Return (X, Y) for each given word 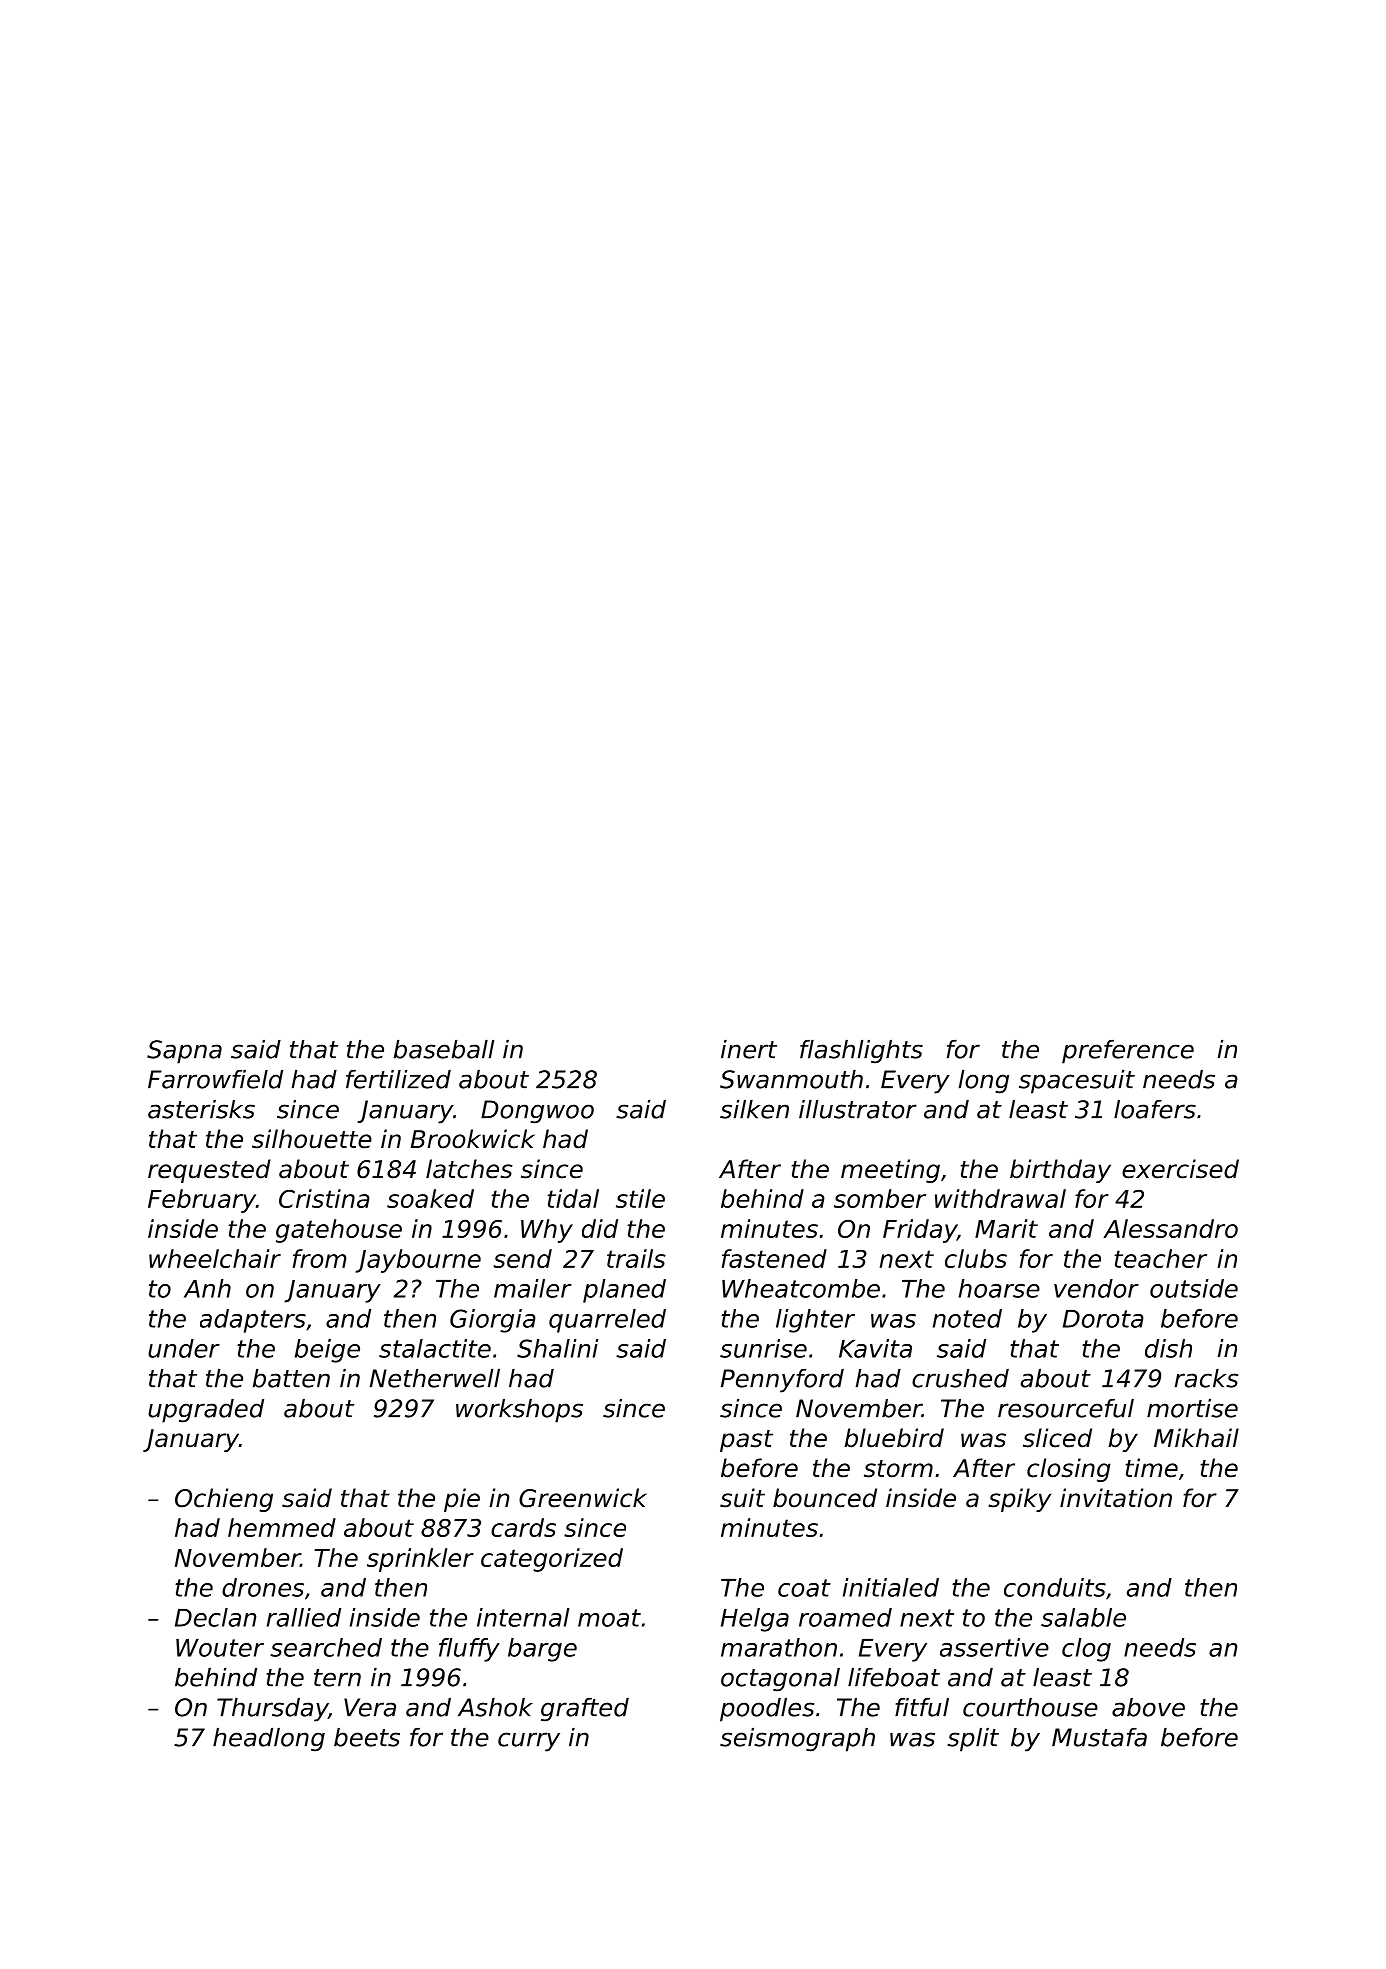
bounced (825, 1498)
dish (1168, 1348)
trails (636, 1258)
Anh (207, 1288)
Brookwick (473, 1139)
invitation (1116, 1498)
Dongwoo (537, 1112)
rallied (304, 1617)
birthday (1060, 1171)
